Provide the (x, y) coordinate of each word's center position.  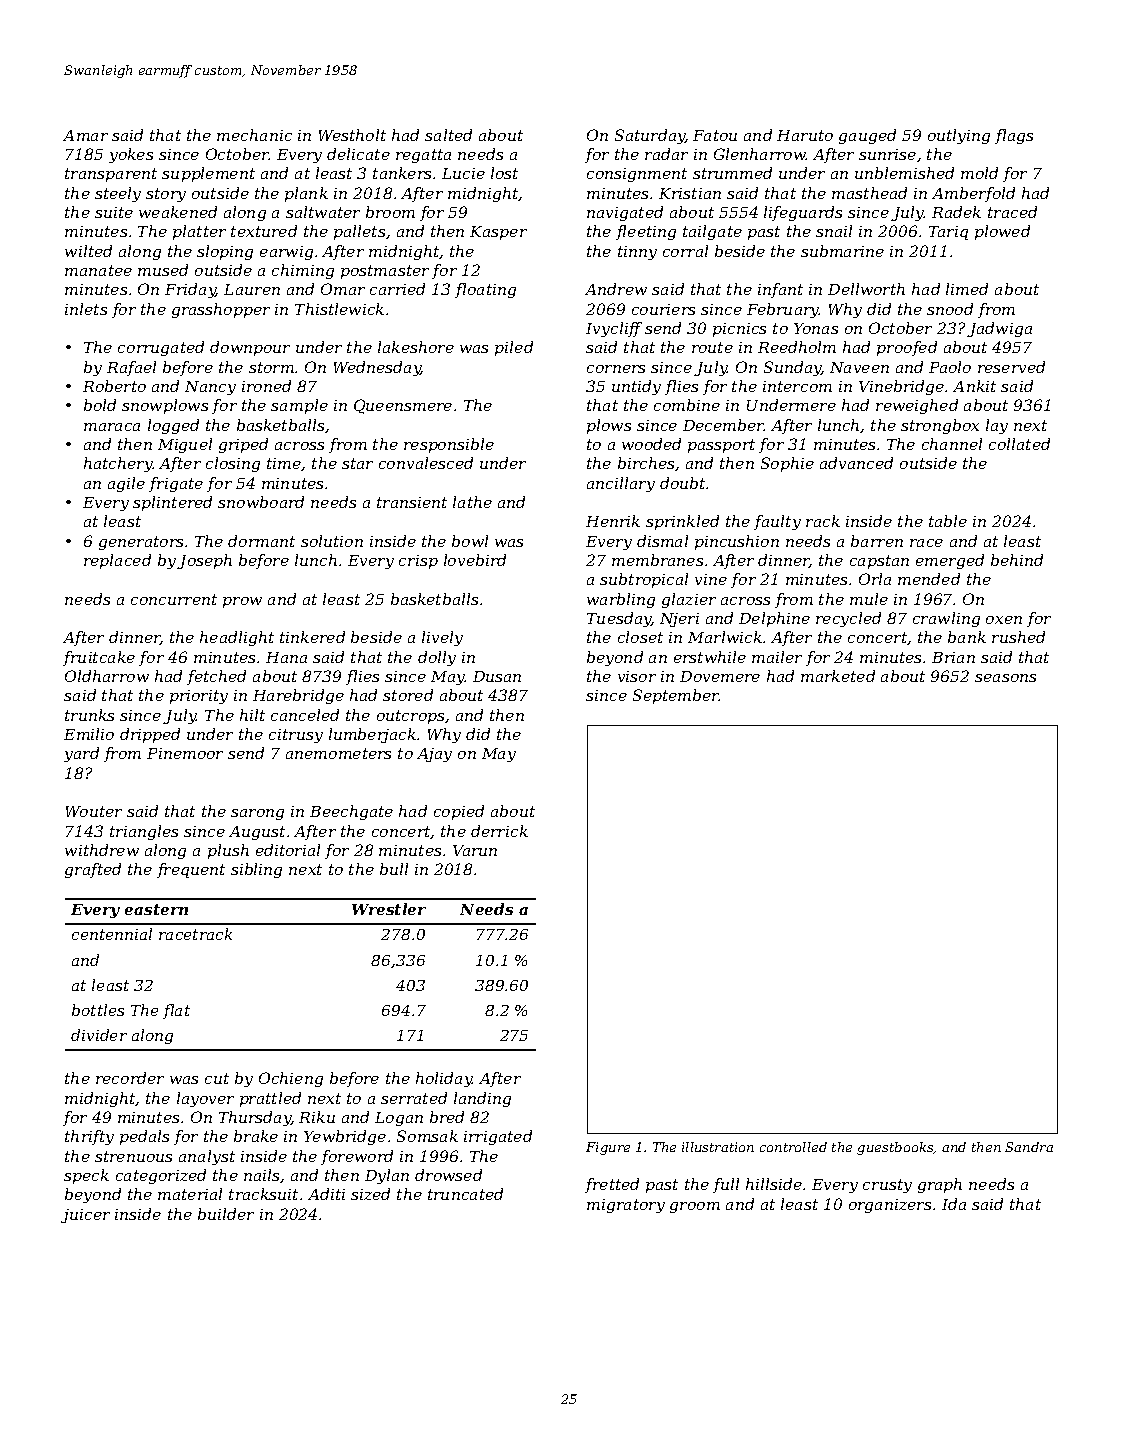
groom (695, 1207)
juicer (85, 1216)
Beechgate (351, 812)
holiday (444, 1079)
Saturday (650, 136)
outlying (959, 136)
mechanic (254, 135)
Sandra (1029, 1147)
